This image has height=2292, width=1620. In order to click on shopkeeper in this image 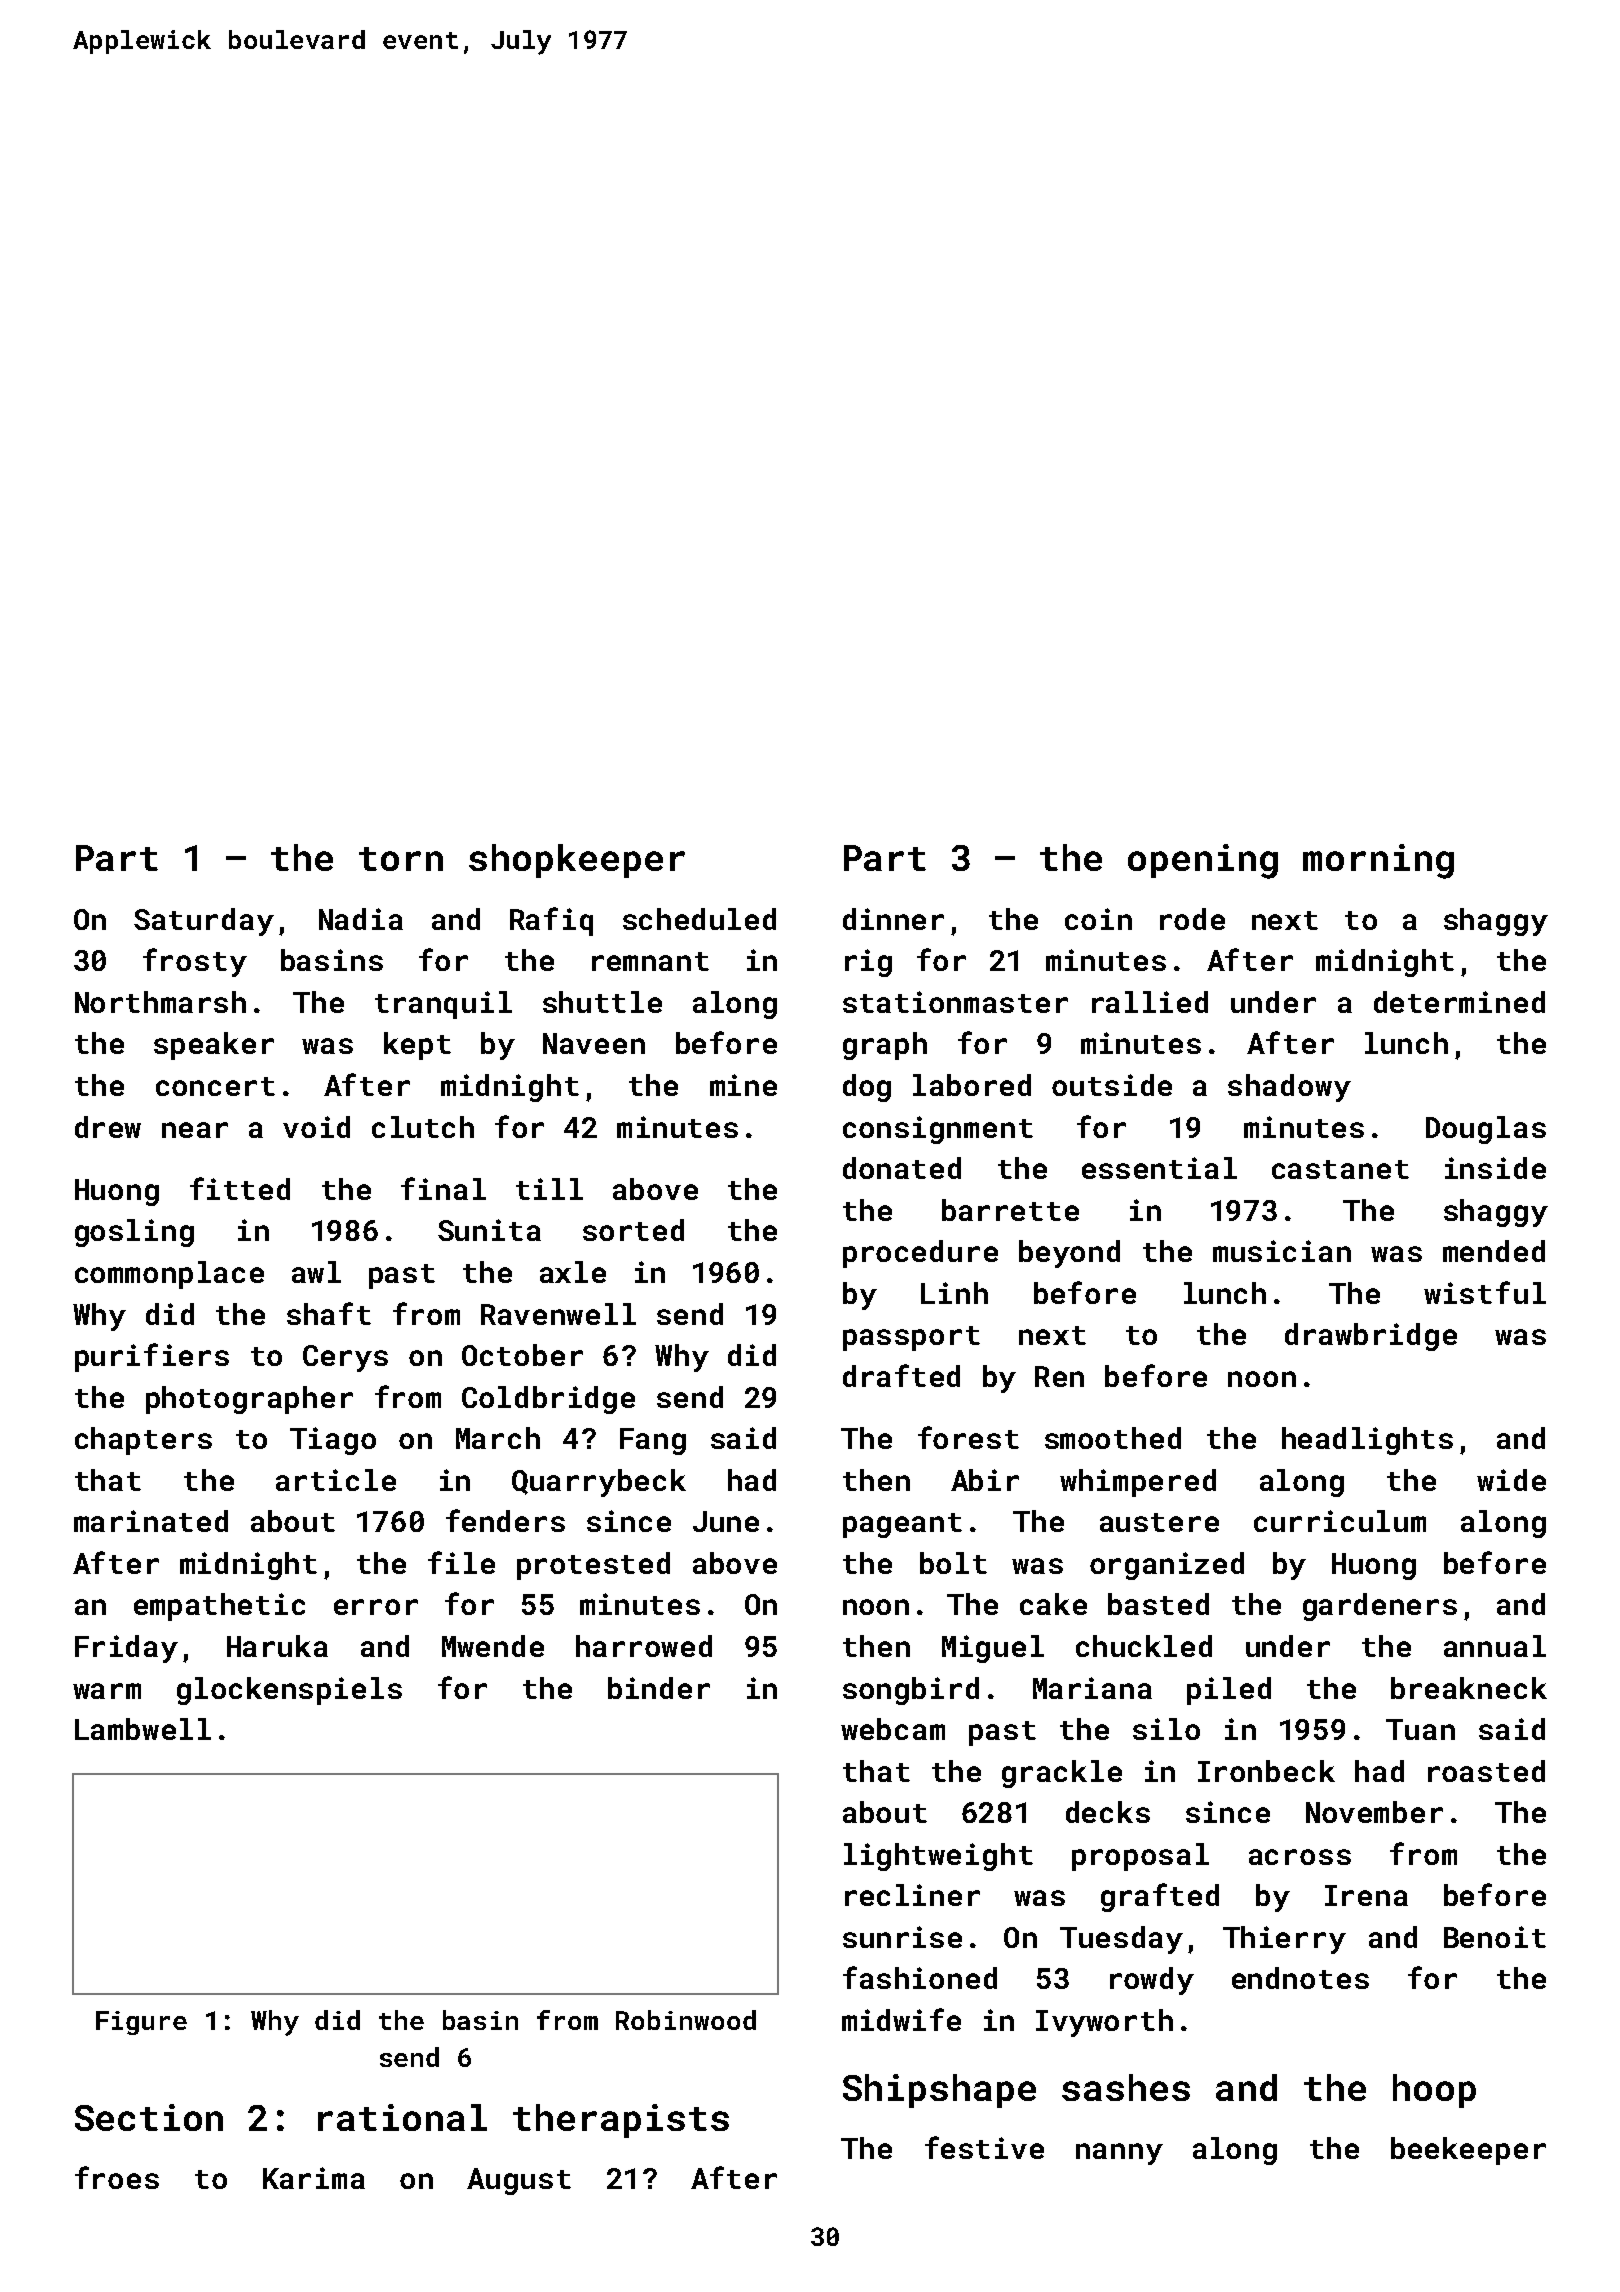, I will do `click(577, 861)`.
